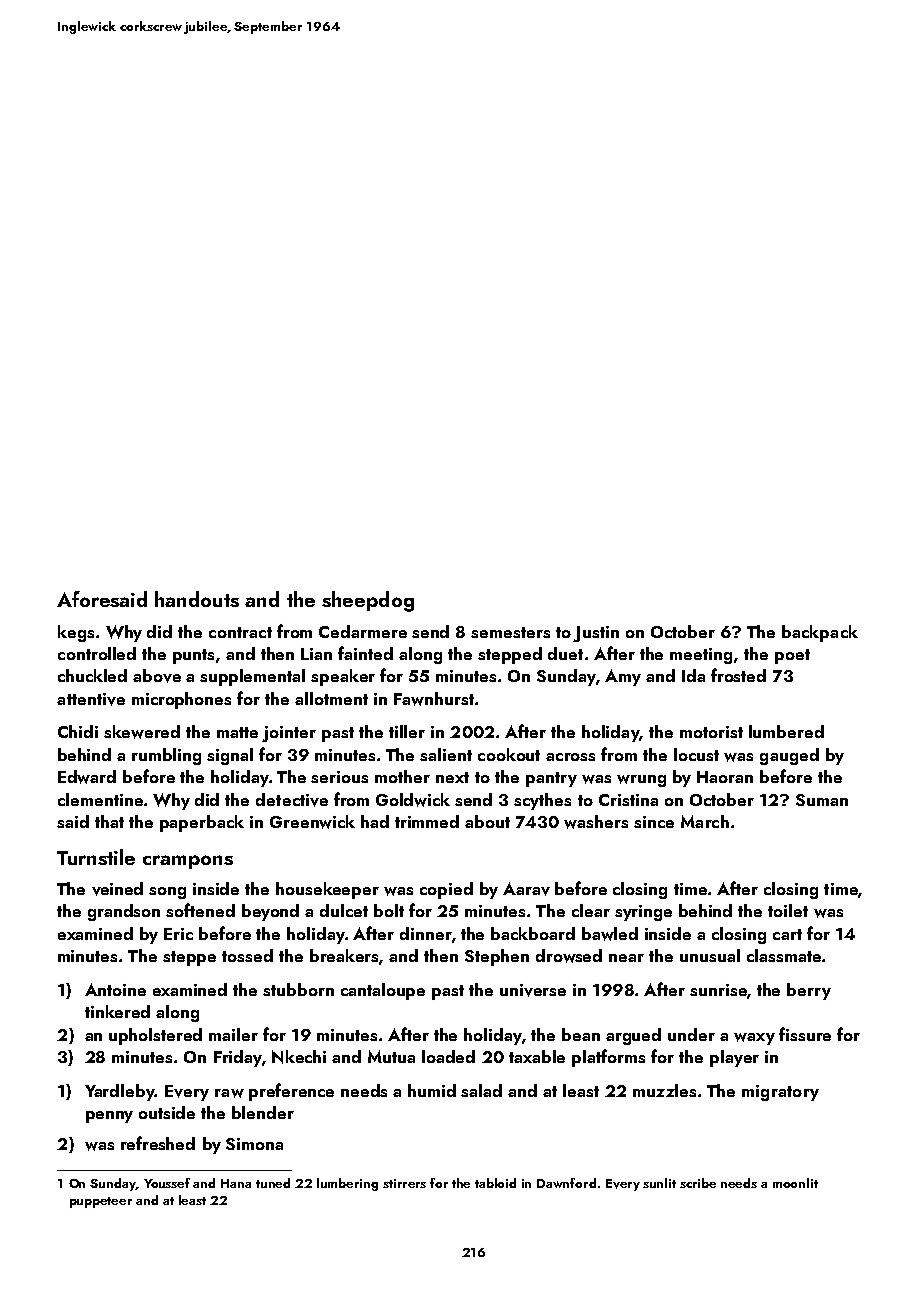 The height and width of the screenshot is (1308, 924). What do you see at coordinates (363, 631) in the screenshot?
I see `Cedarmere` at bounding box center [363, 631].
